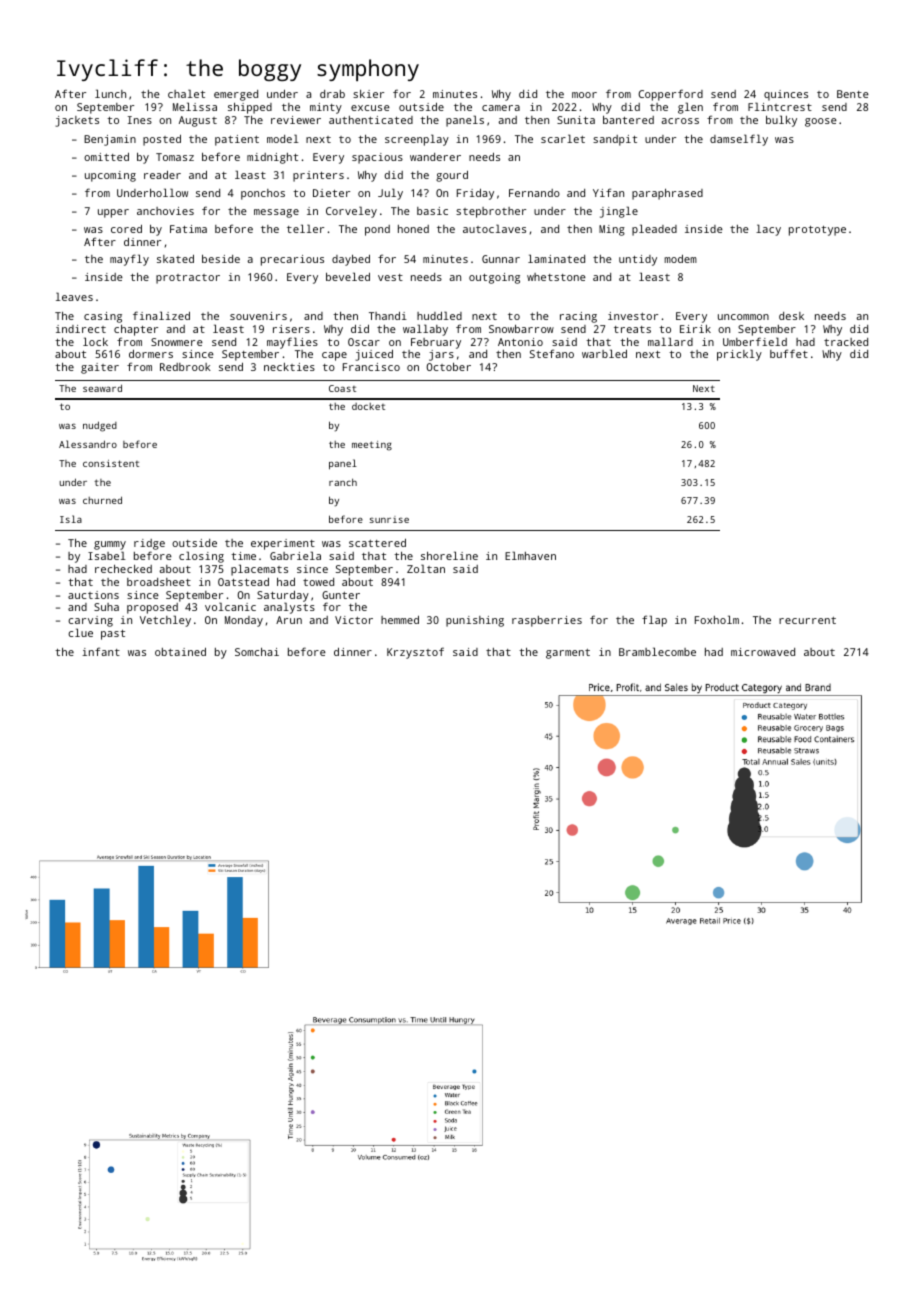 This document has width=924, height=1308. I want to click on gummy, so click(110, 545).
